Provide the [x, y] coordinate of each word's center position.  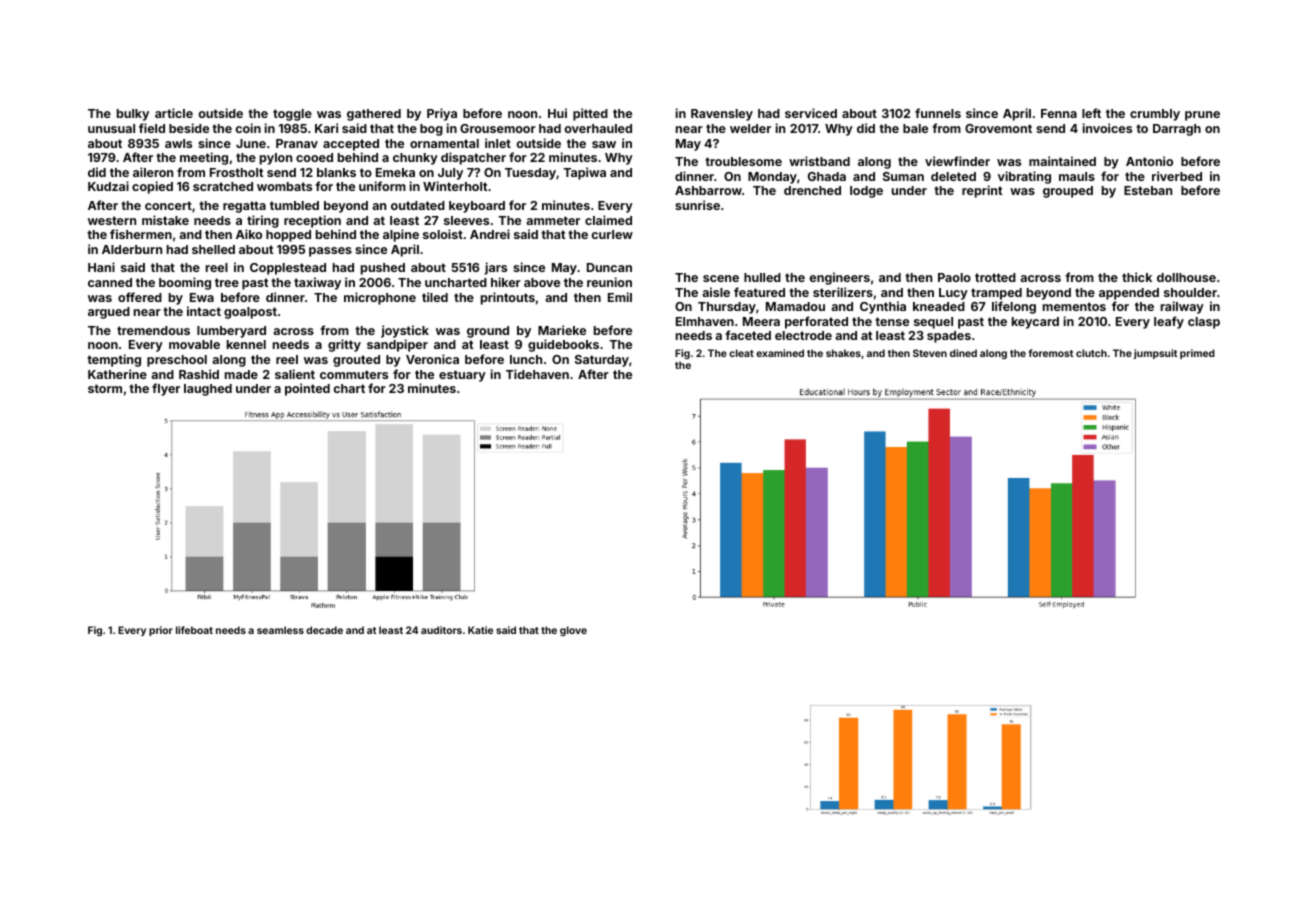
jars [495, 268]
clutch [1091, 353]
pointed [307, 389]
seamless [280, 630]
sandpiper [397, 345]
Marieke [562, 330]
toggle [292, 115]
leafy [1169, 322]
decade [324, 630]
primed [1197, 354]
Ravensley [722, 115]
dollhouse [1186, 277]
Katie [480, 630]
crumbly [1155, 115]
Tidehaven [537, 374]
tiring [263, 221]
